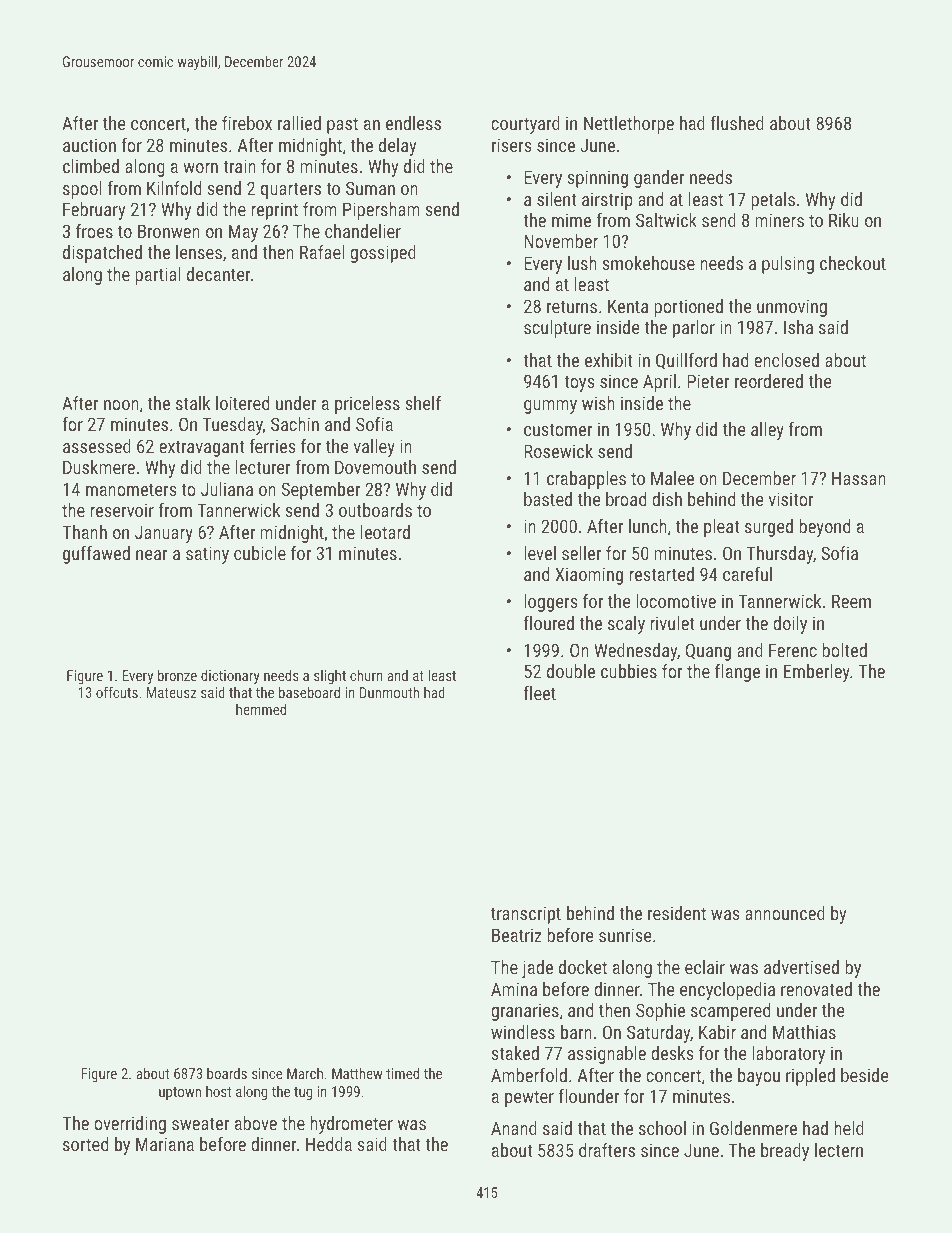  Describe the element at coordinates (525, 125) in the screenshot. I see `courtyard` at that location.
